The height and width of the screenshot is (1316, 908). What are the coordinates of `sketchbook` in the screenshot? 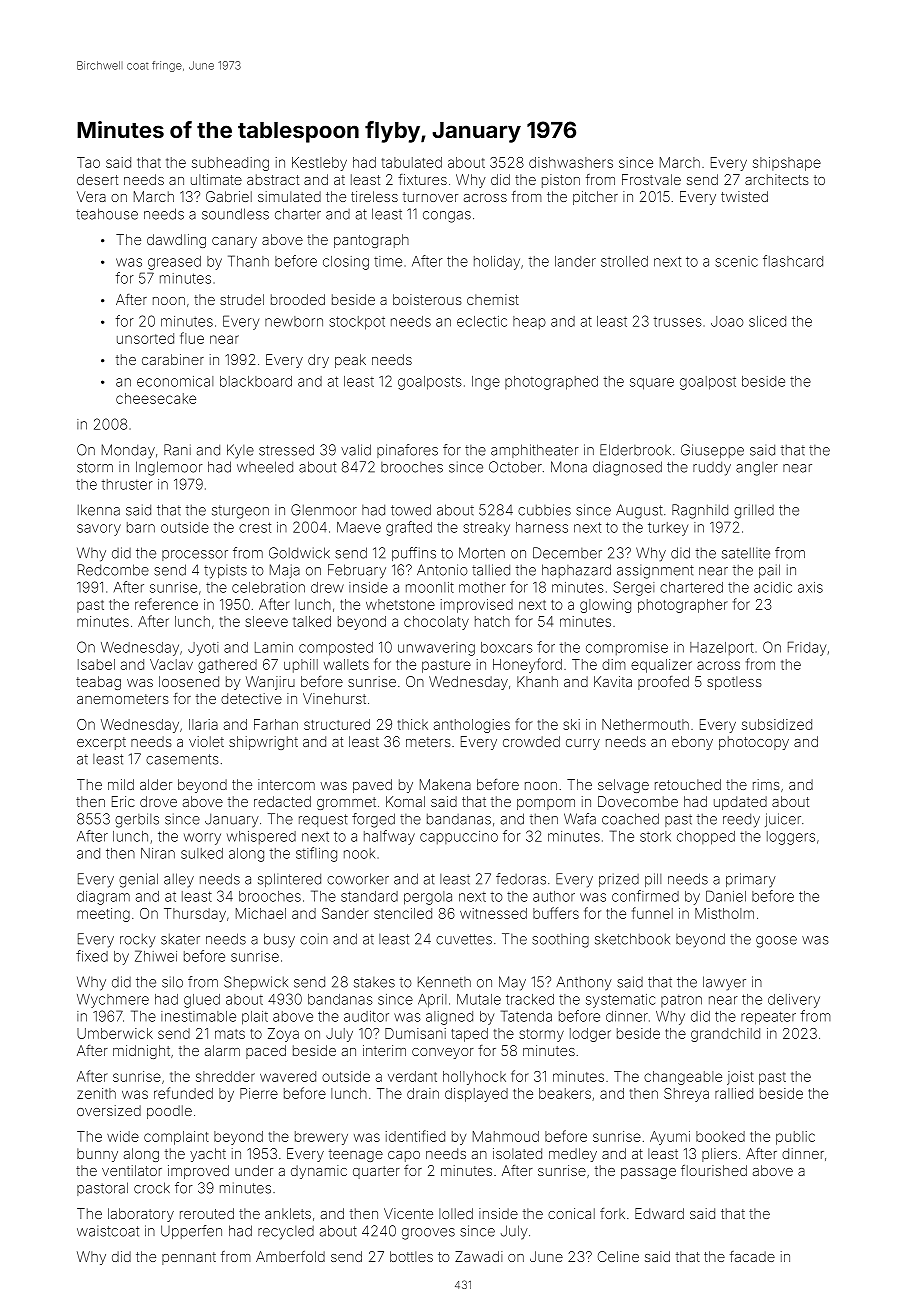 It's located at (632, 939).
